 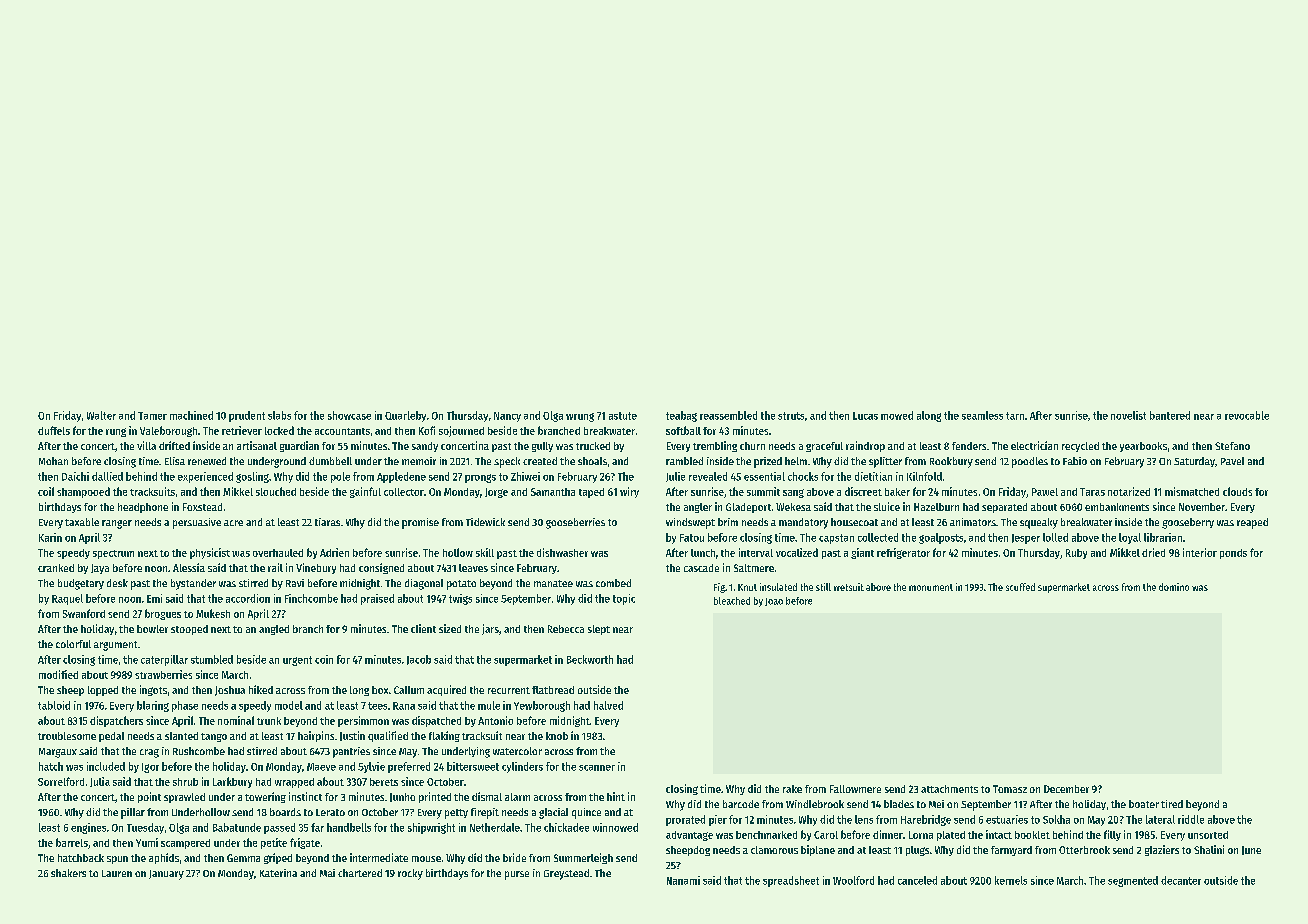 I want to click on promise, so click(x=420, y=523).
